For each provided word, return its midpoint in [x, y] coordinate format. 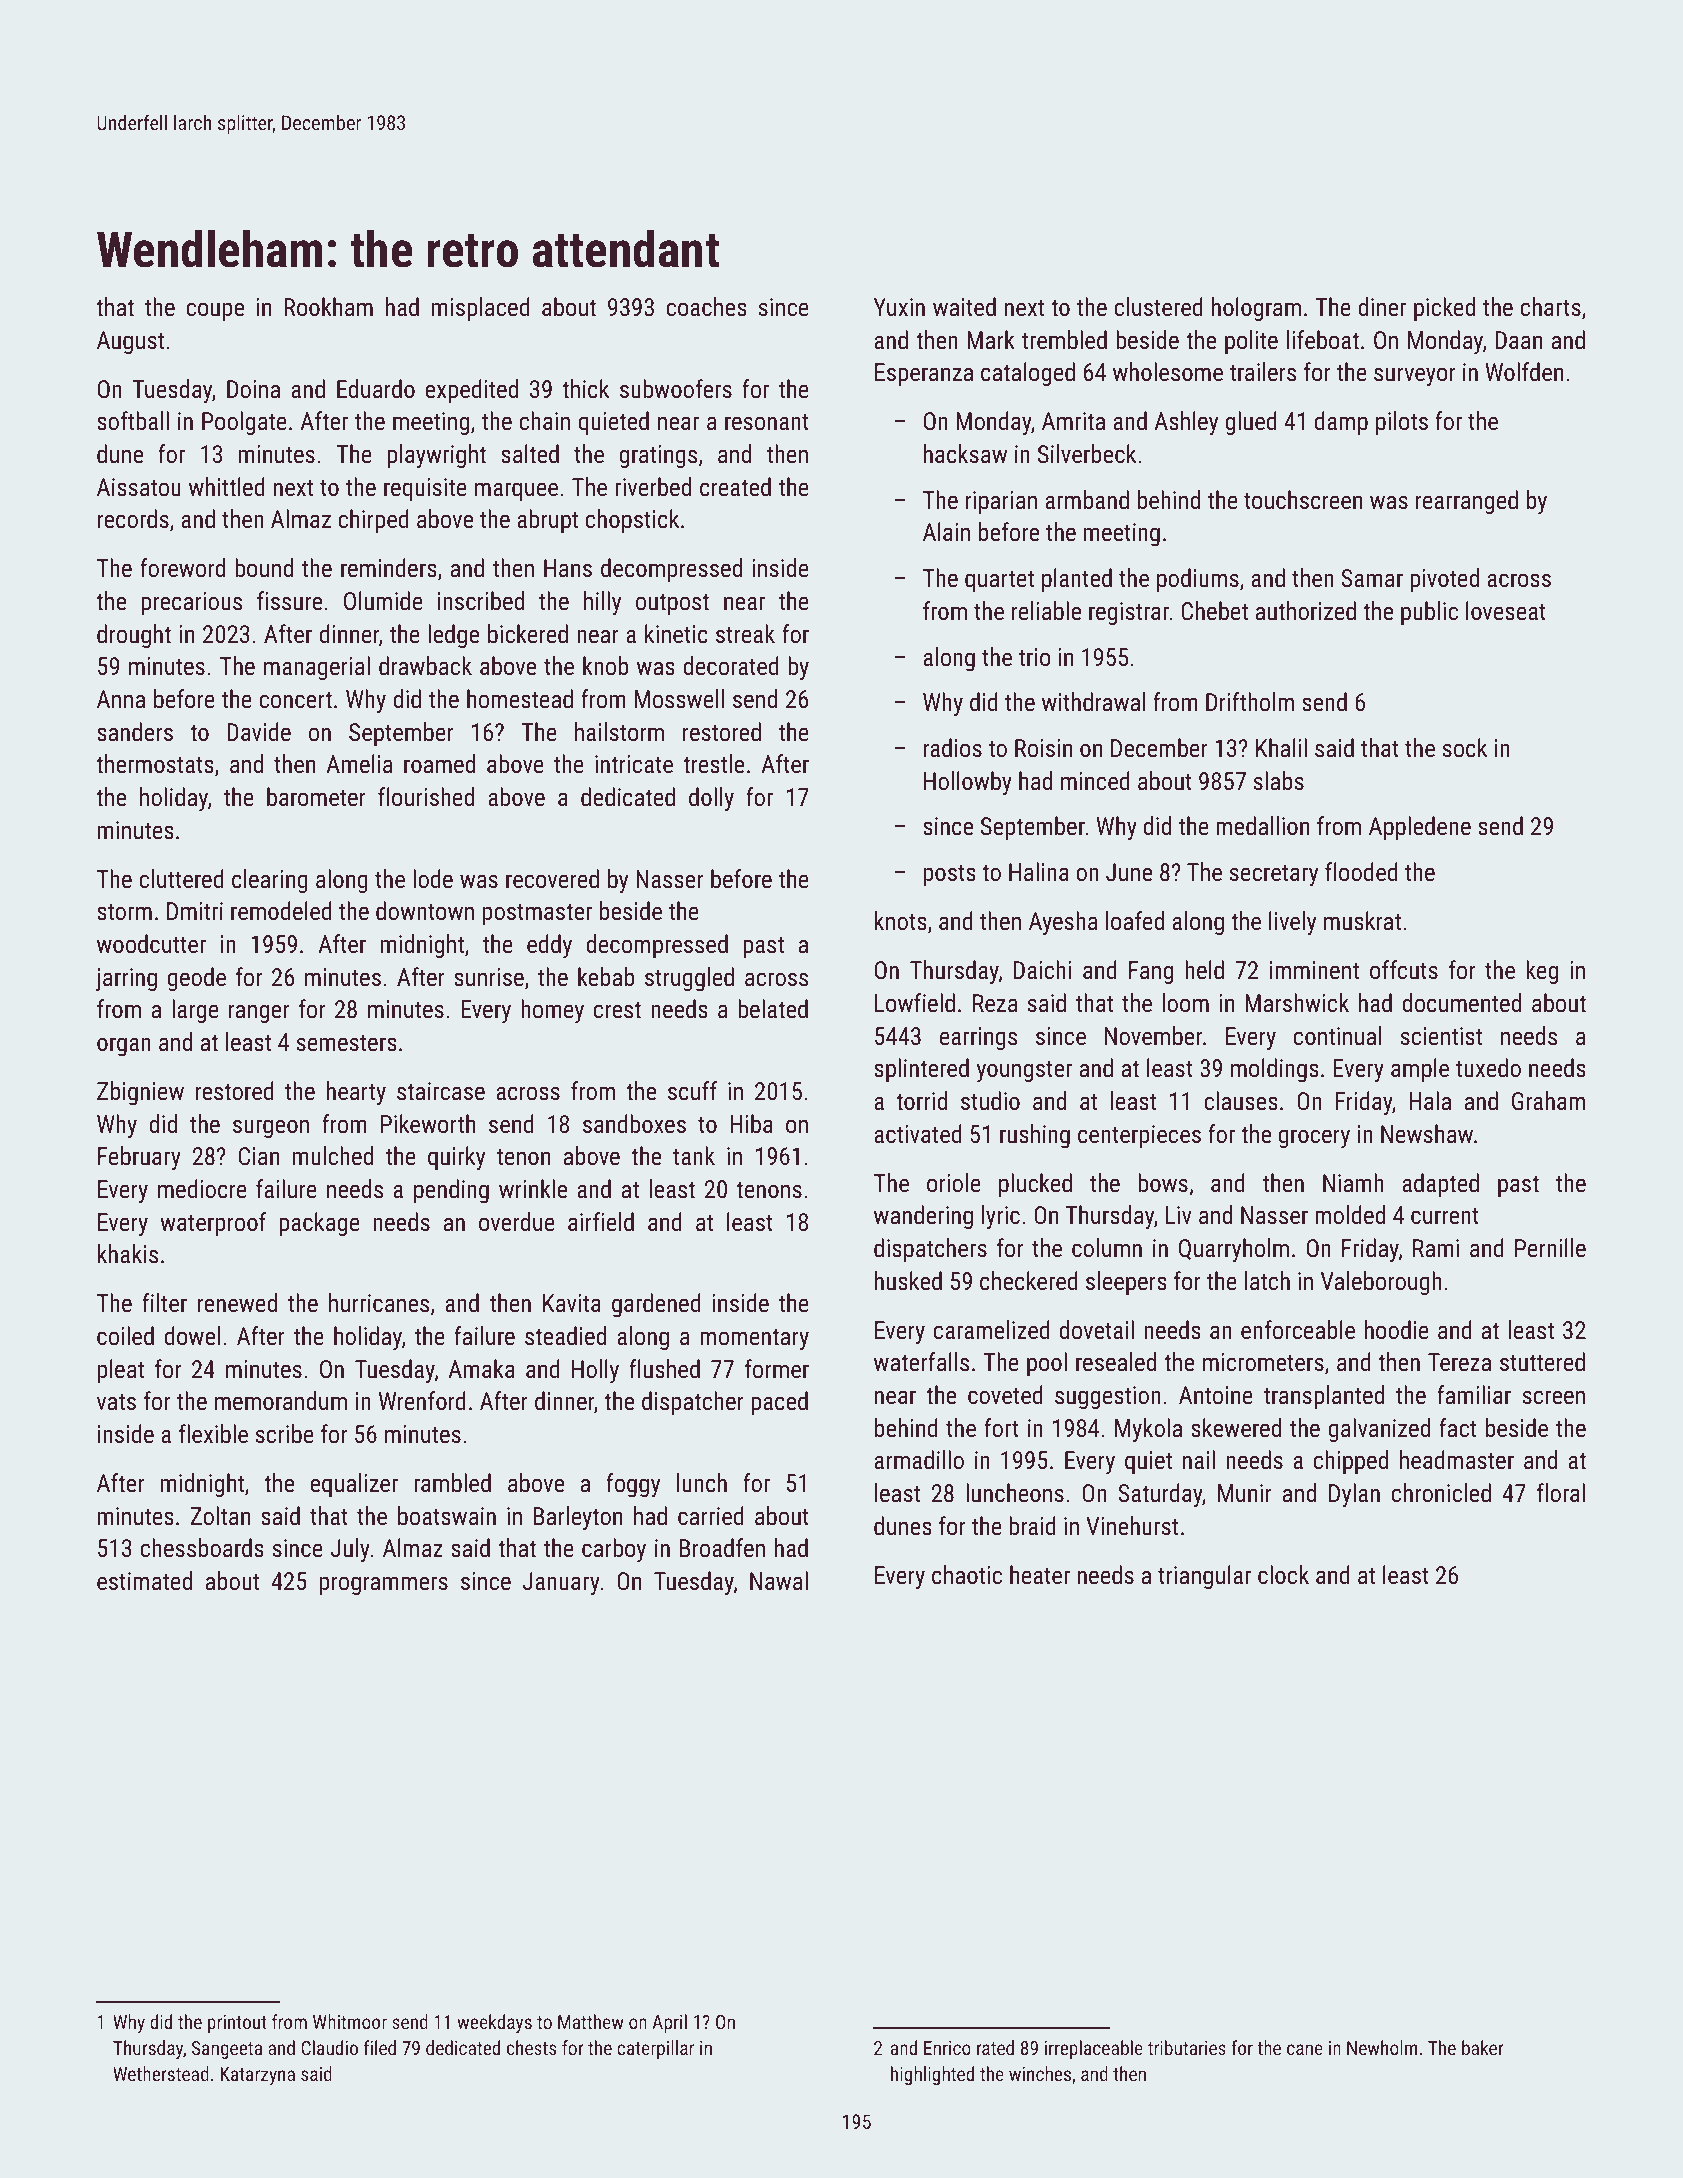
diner [1382, 306]
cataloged [1028, 374]
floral [1561, 1492]
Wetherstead [161, 2073]
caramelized [992, 1329]
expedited [471, 391]
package [319, 1224]
